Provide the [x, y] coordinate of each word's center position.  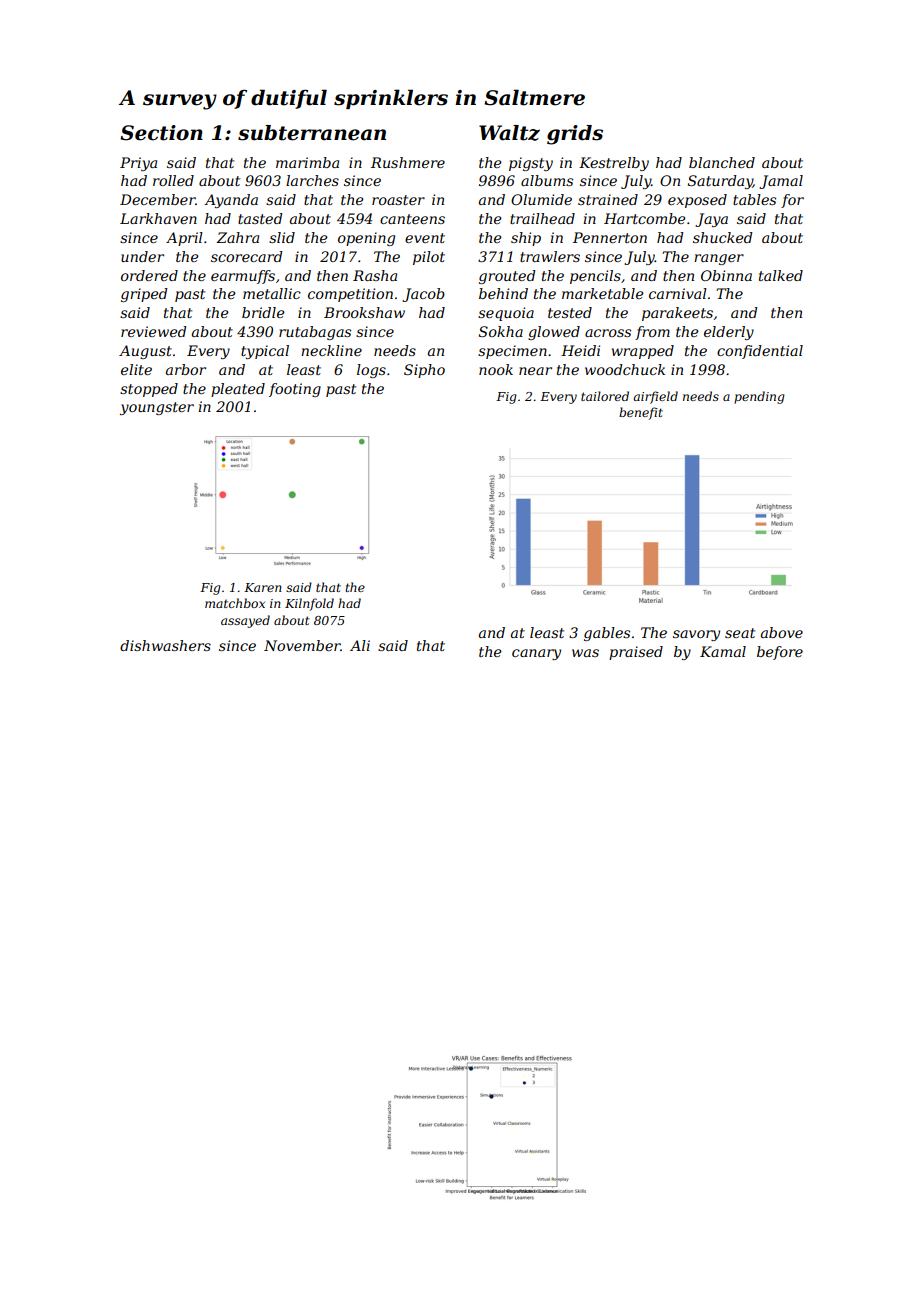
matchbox [235, 603]
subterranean [312, 133]
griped [144, 295]
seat [740, 633]
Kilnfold [309, 604]
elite [136, 369]
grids [575, 135]
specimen [512, 352]
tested [570, 312]
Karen [263, 587]
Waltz [509, 133]
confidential [760, 352]
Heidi [580, 350]
